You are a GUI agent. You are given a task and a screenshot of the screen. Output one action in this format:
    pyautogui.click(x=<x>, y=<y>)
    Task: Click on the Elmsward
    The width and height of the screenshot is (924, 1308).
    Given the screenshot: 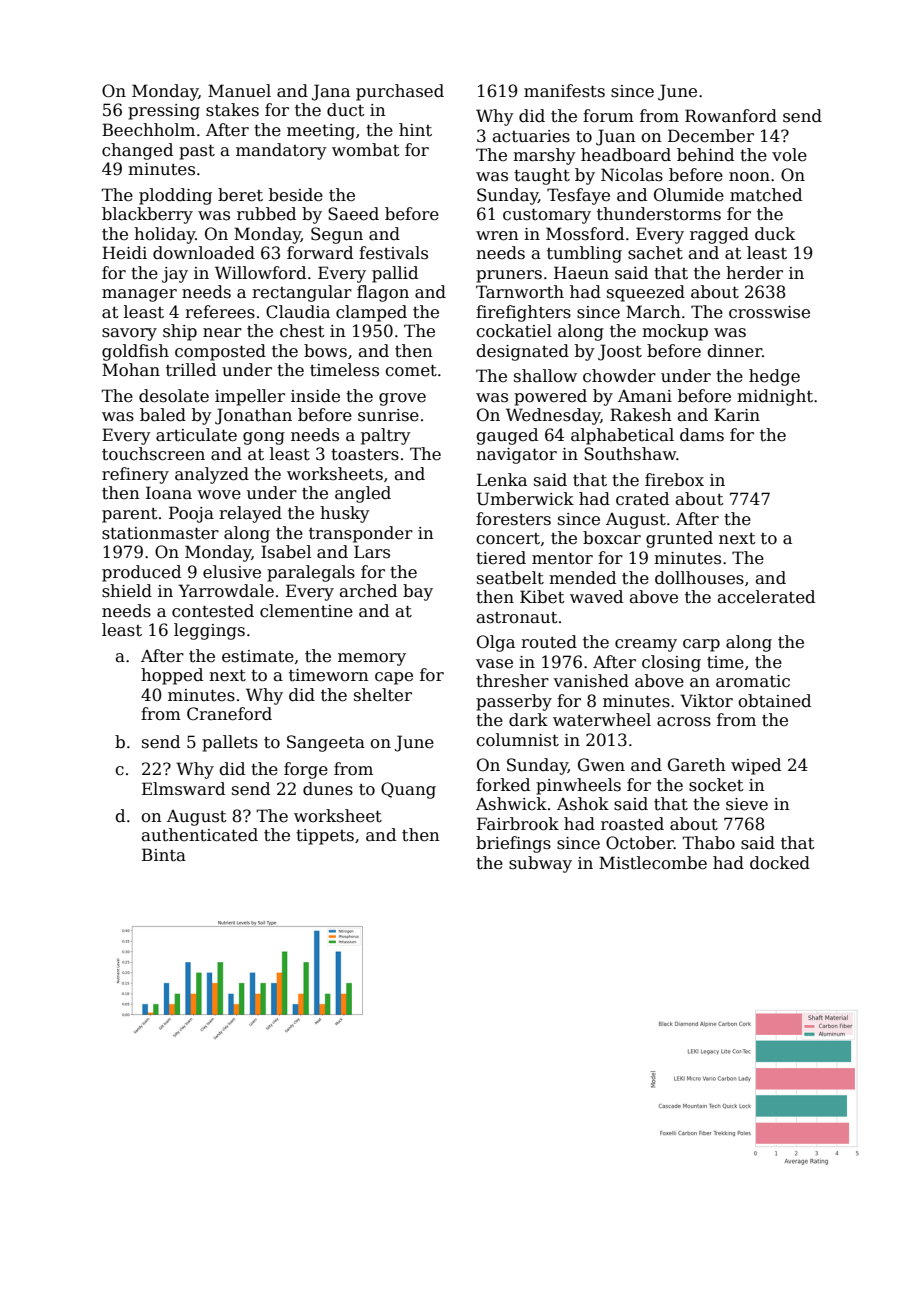 What is the action you would take?
    pyautogui.click(x=183, y=789)
